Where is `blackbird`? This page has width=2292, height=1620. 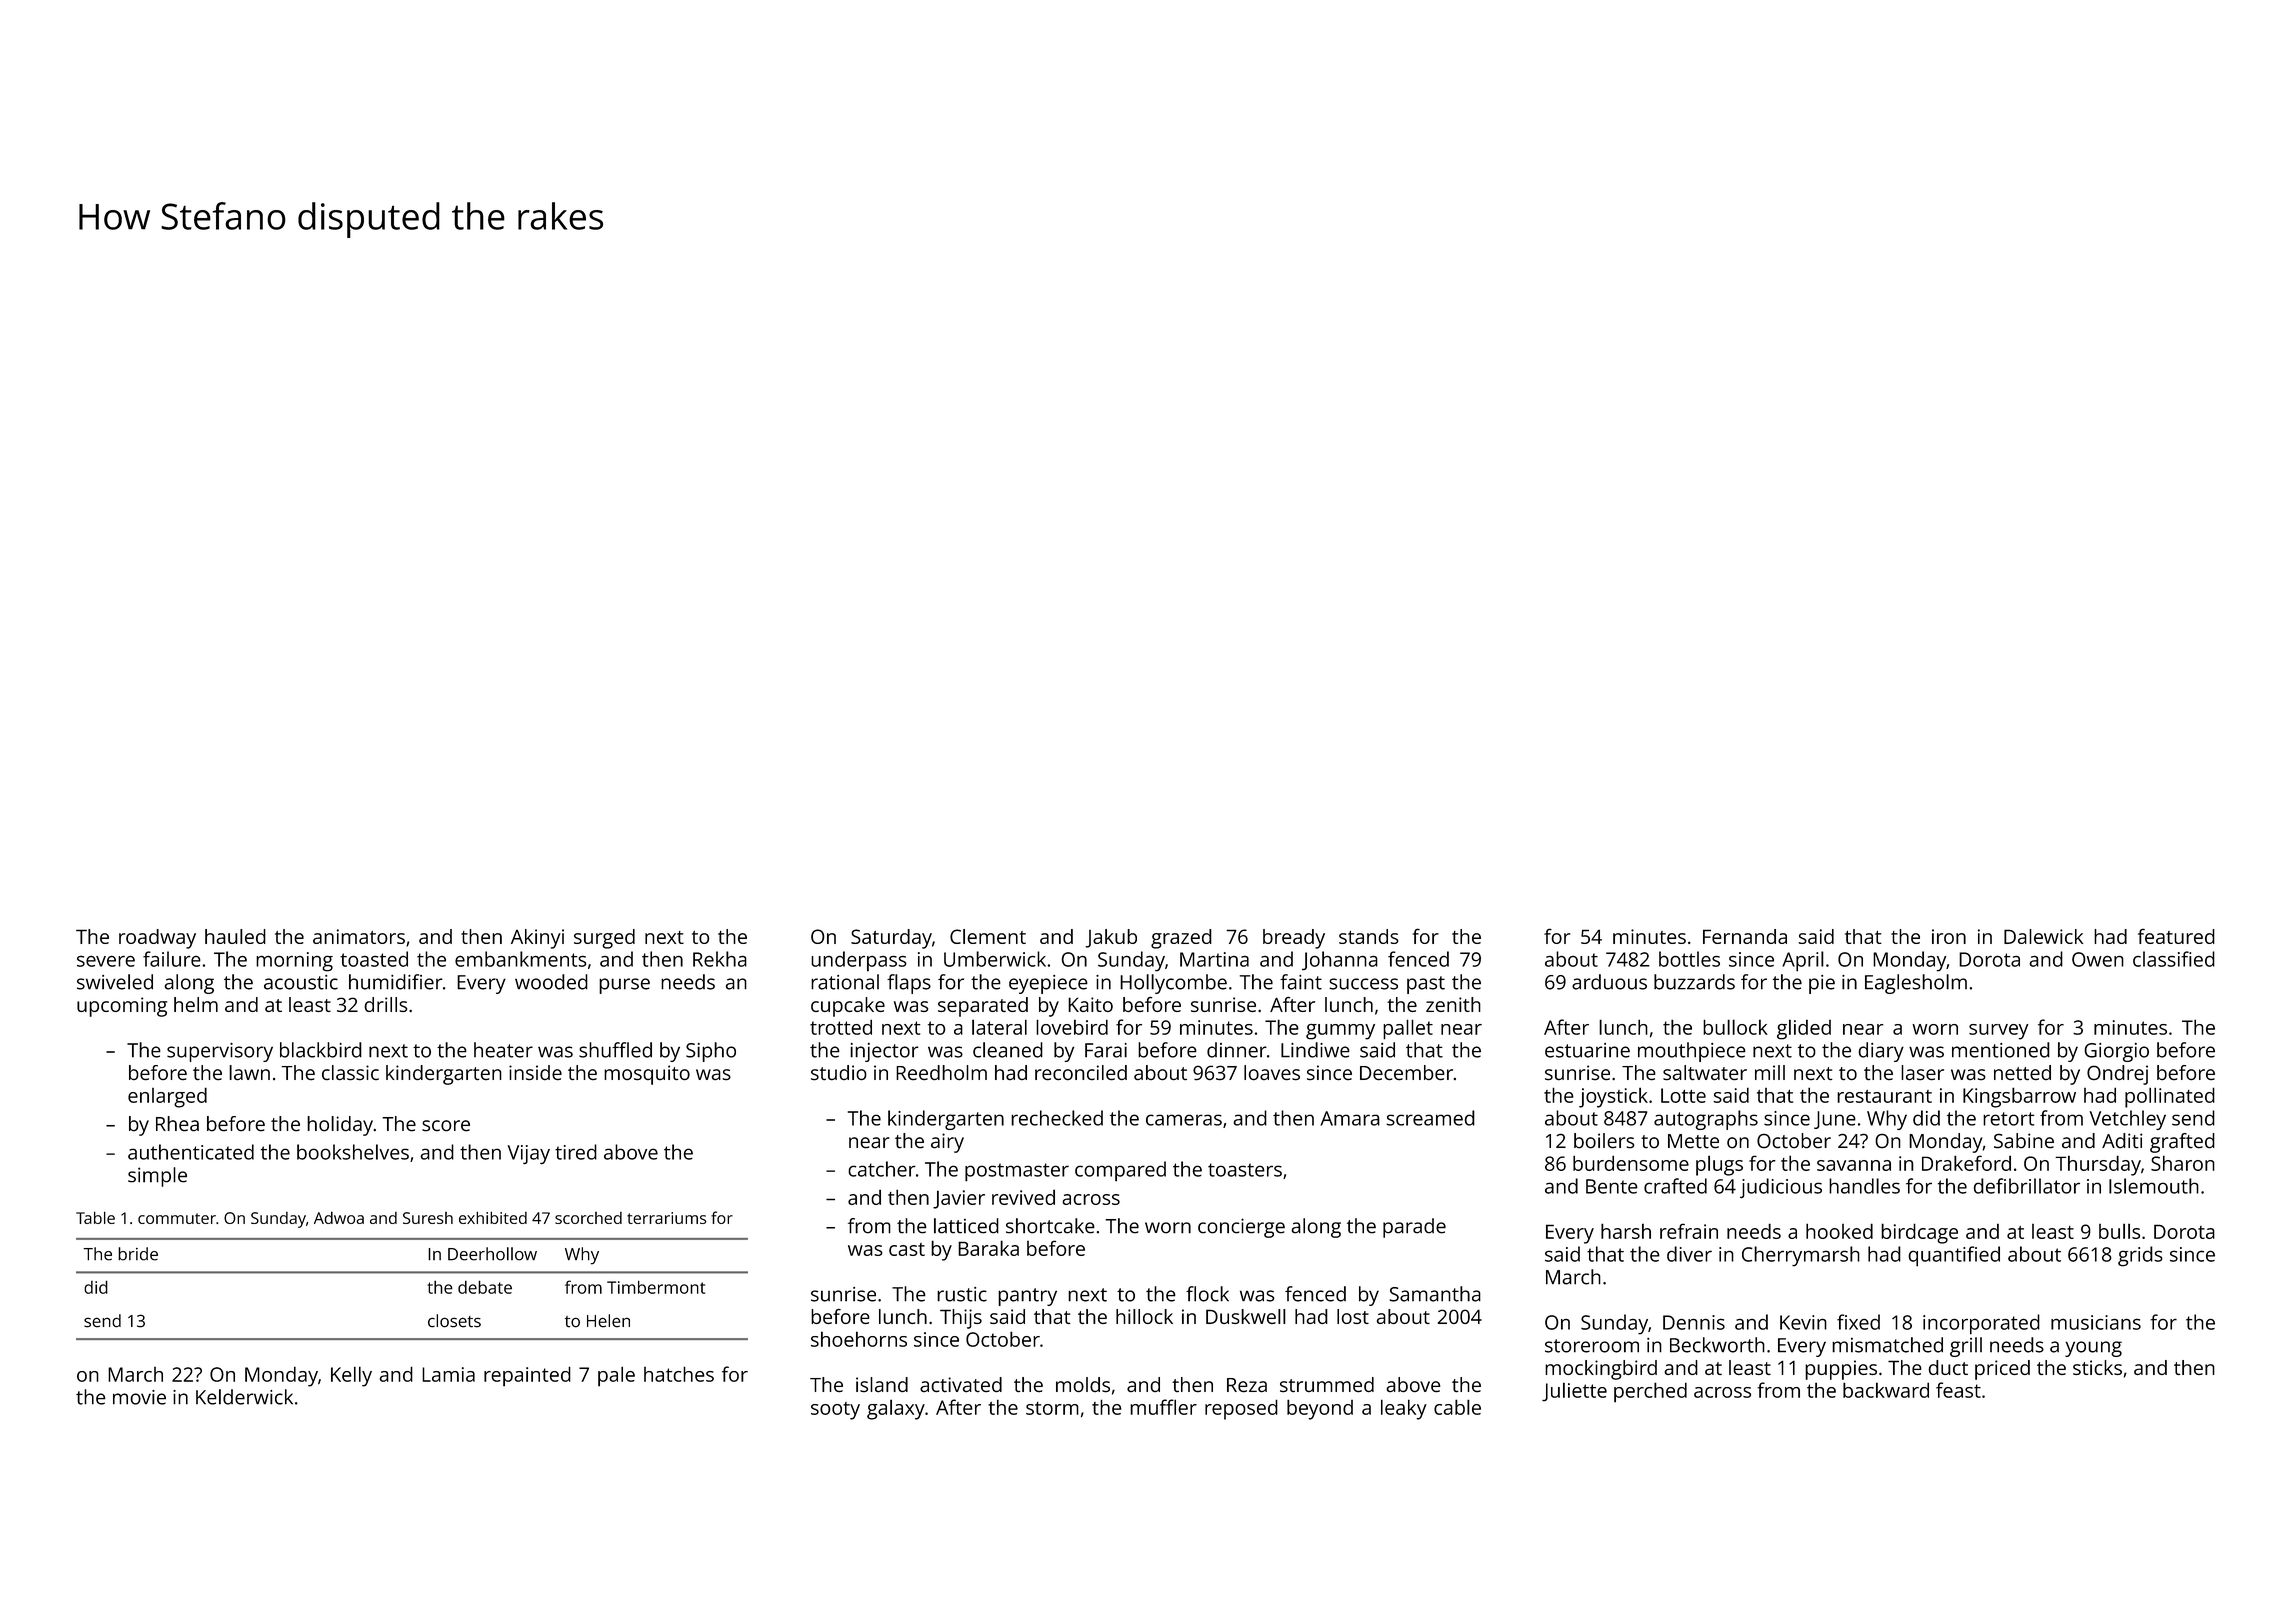 blackbird is located at coordinates (321, 1050).
